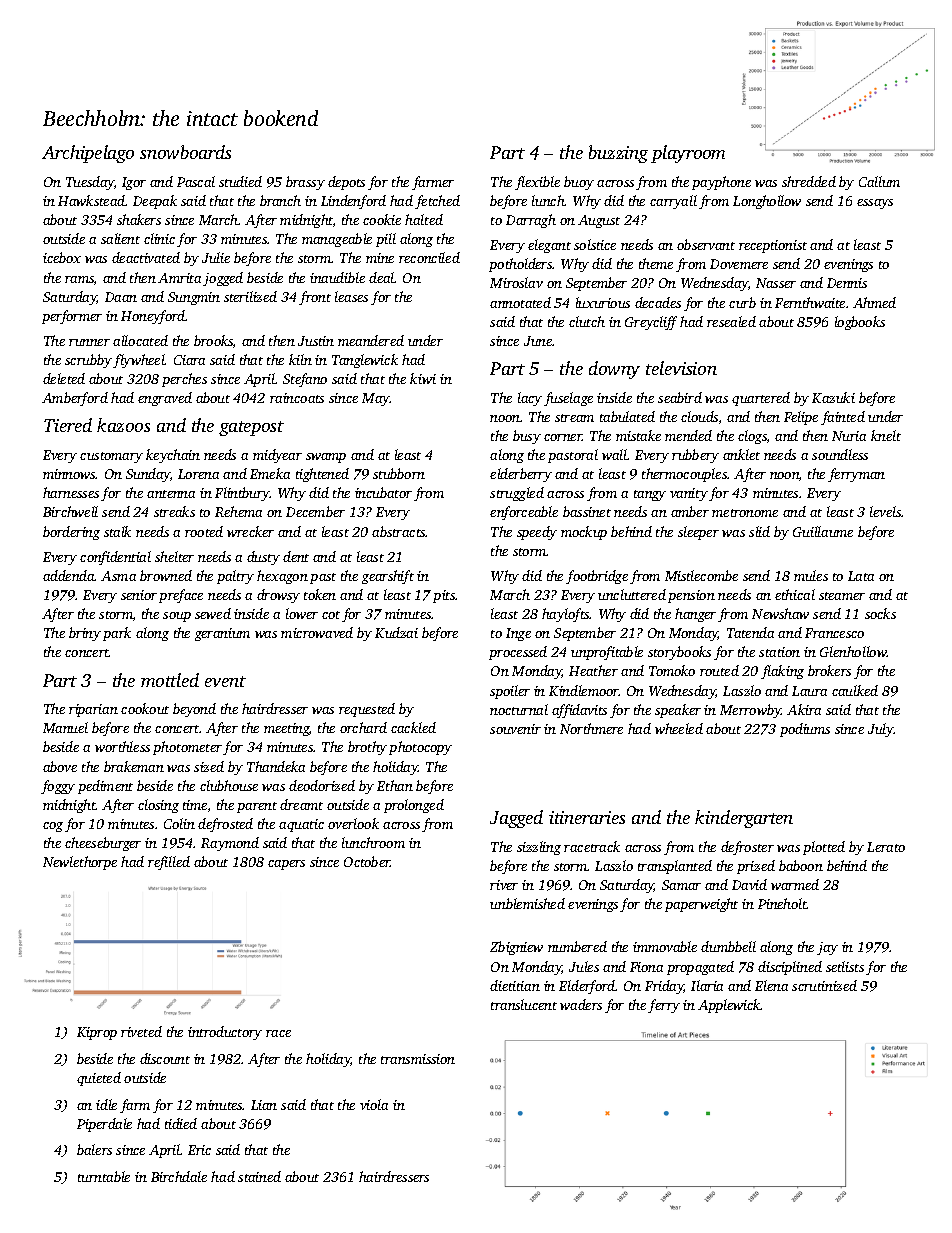 This image has height=1233, width=952. What do you see at coordinates (874, 302) in the image?
I see `Ahmed` at bounding box center [874, 302].
